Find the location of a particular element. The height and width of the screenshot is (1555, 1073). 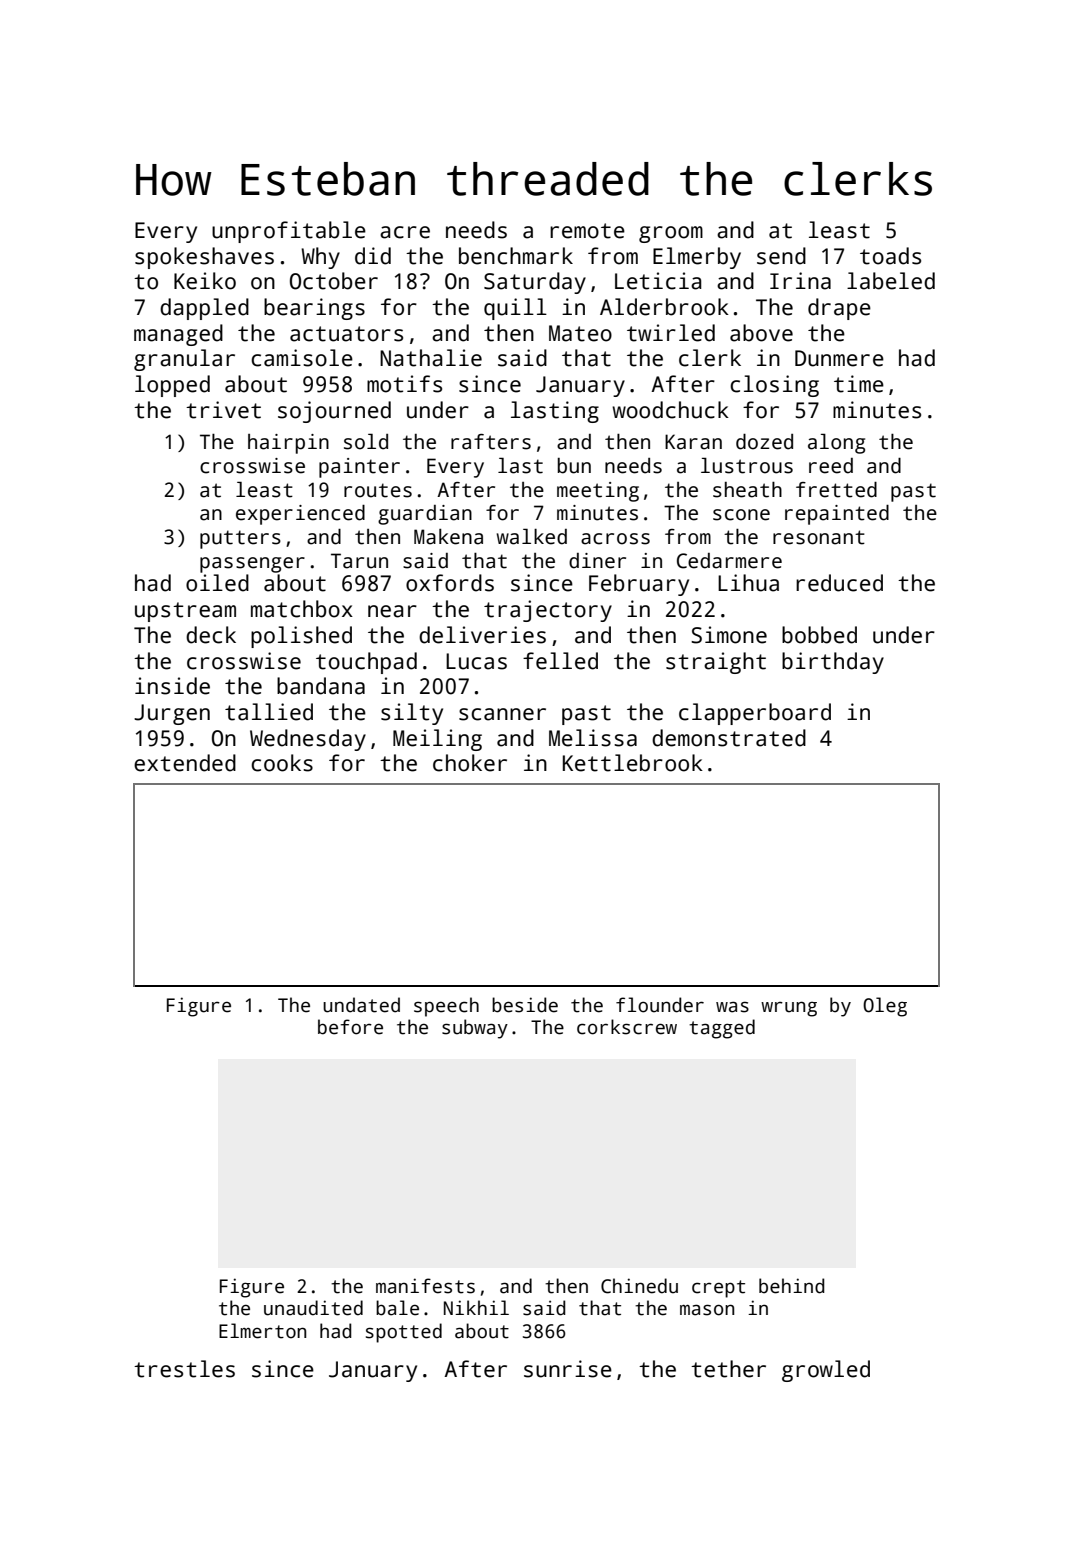

painter is located at coordinates (359, 468).
